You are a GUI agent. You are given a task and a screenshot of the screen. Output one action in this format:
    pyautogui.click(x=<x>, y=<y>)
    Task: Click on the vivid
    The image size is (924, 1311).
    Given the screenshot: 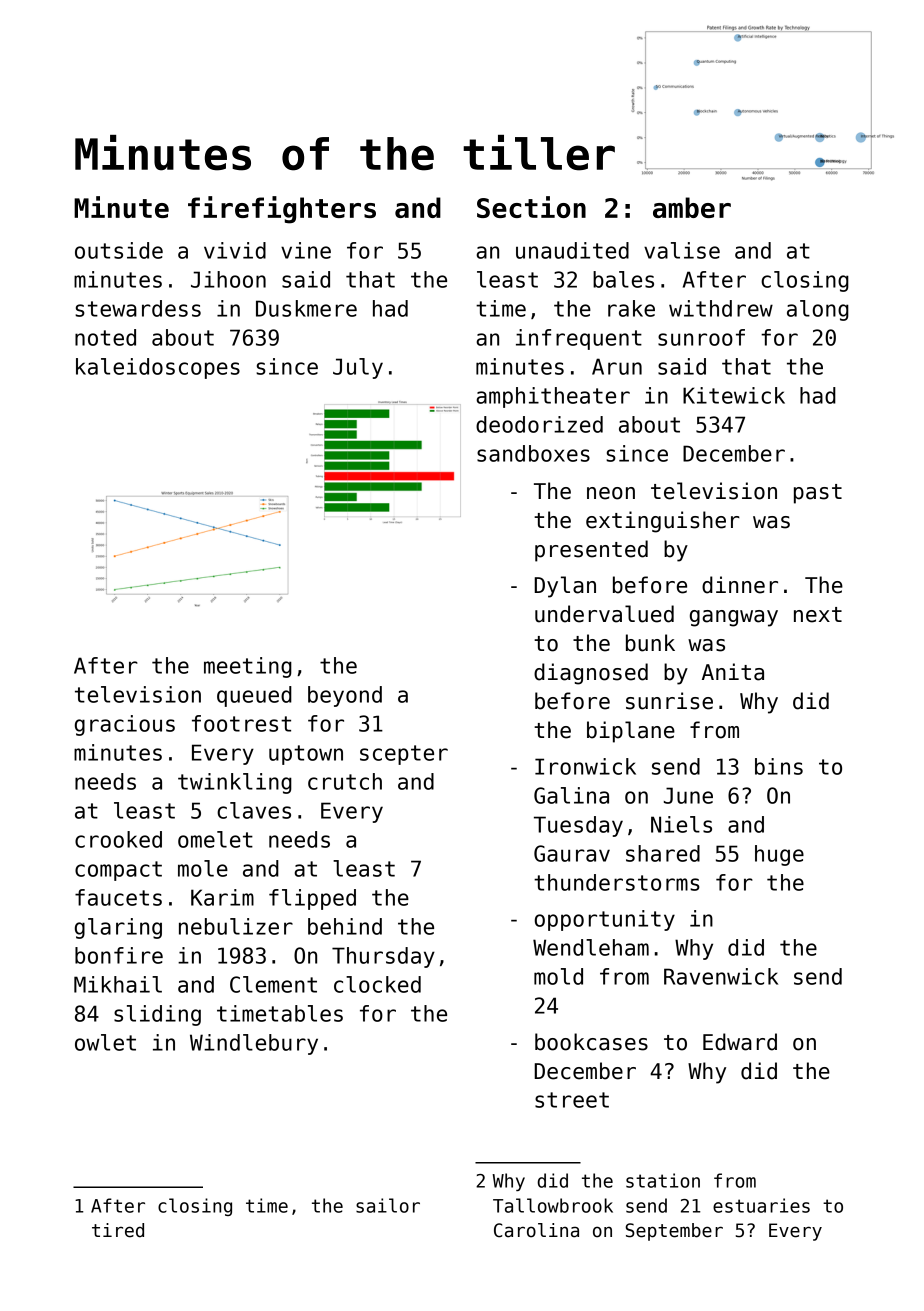 What is the action you would take?
    pyautogui.click(x=235, y=250)
